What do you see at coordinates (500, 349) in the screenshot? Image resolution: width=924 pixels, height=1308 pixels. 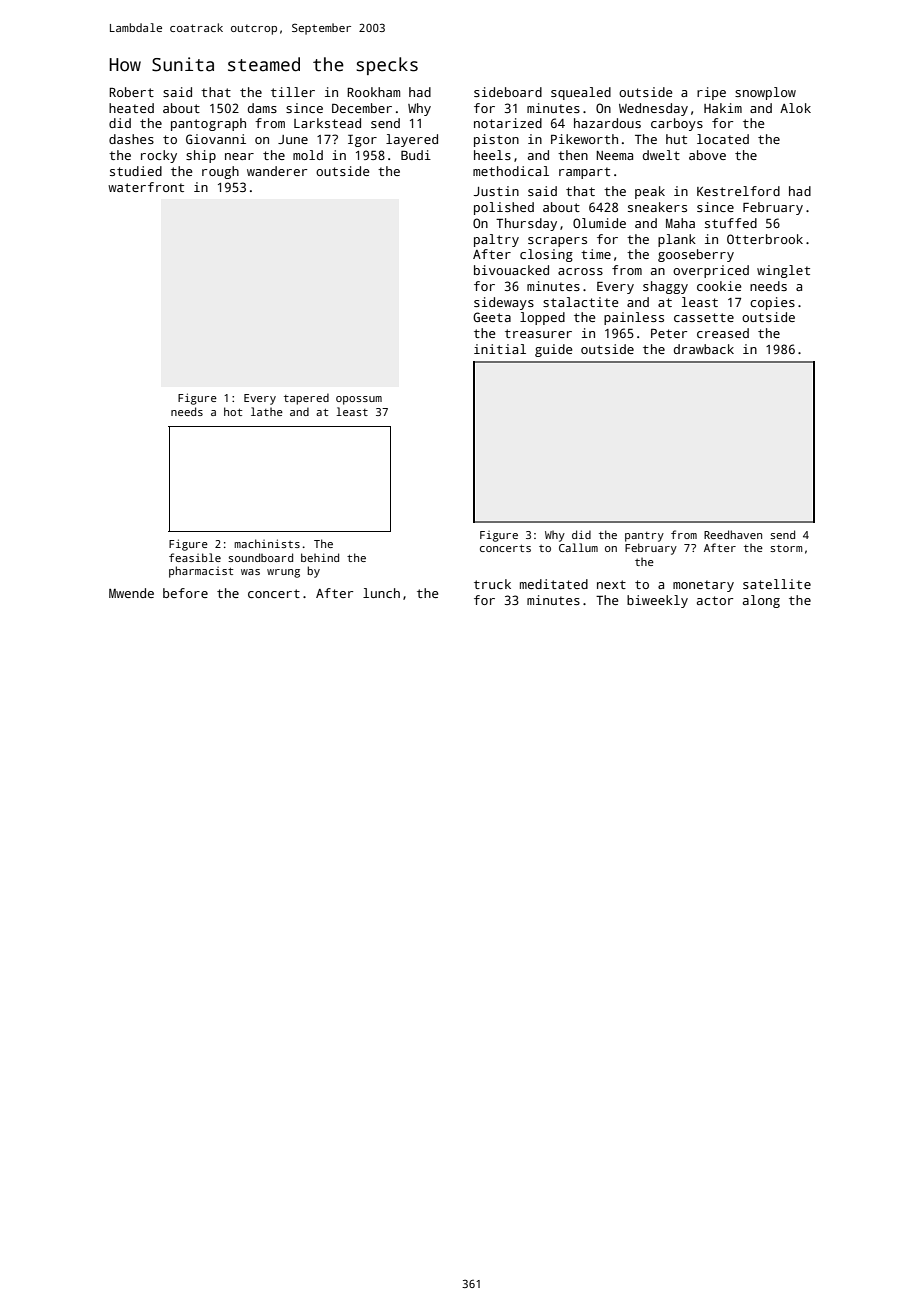 I see `initial` at bounding box center [500, 349].
